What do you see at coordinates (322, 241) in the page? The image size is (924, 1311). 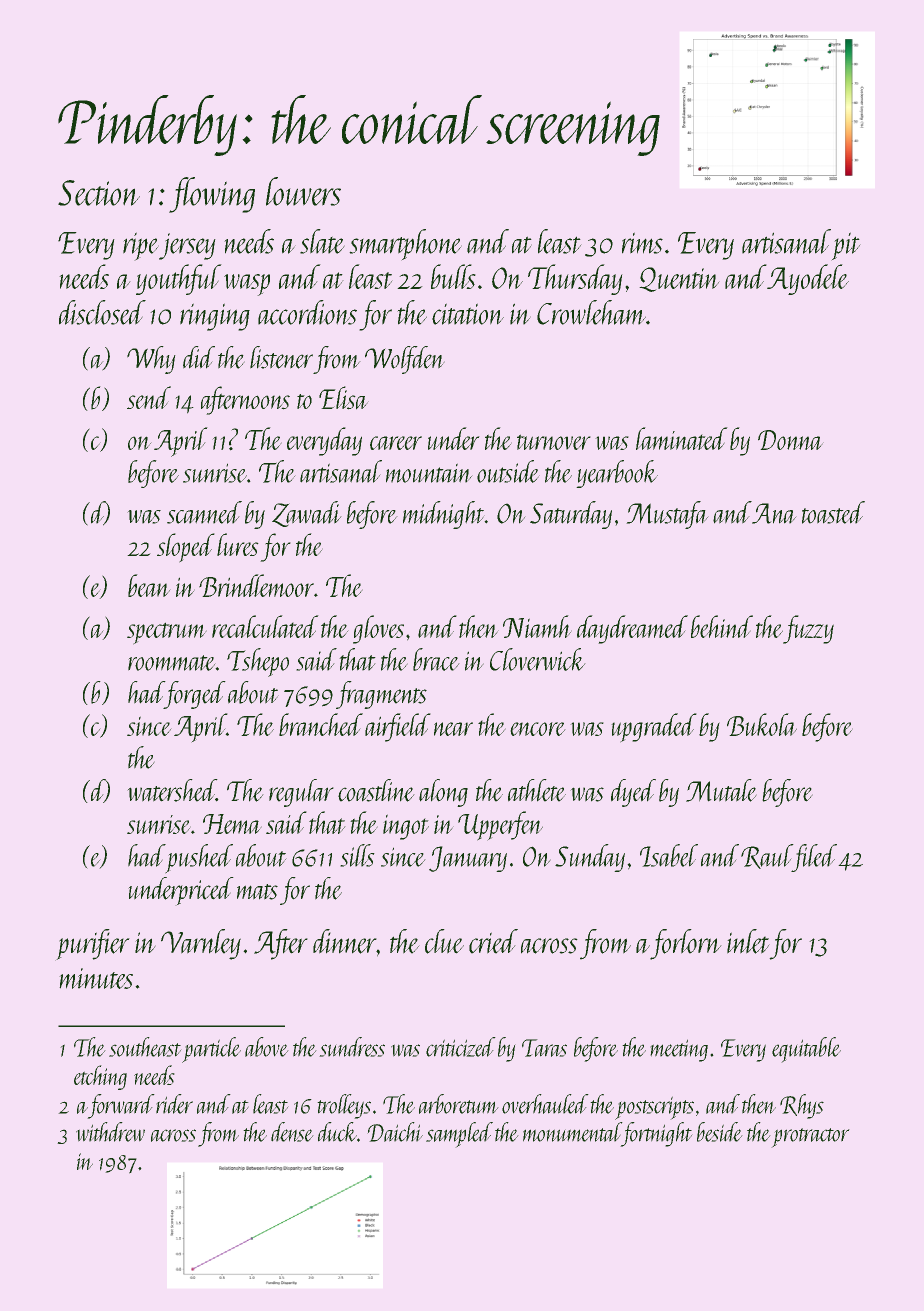 I see `slate` at bounding box center [322, 241].
